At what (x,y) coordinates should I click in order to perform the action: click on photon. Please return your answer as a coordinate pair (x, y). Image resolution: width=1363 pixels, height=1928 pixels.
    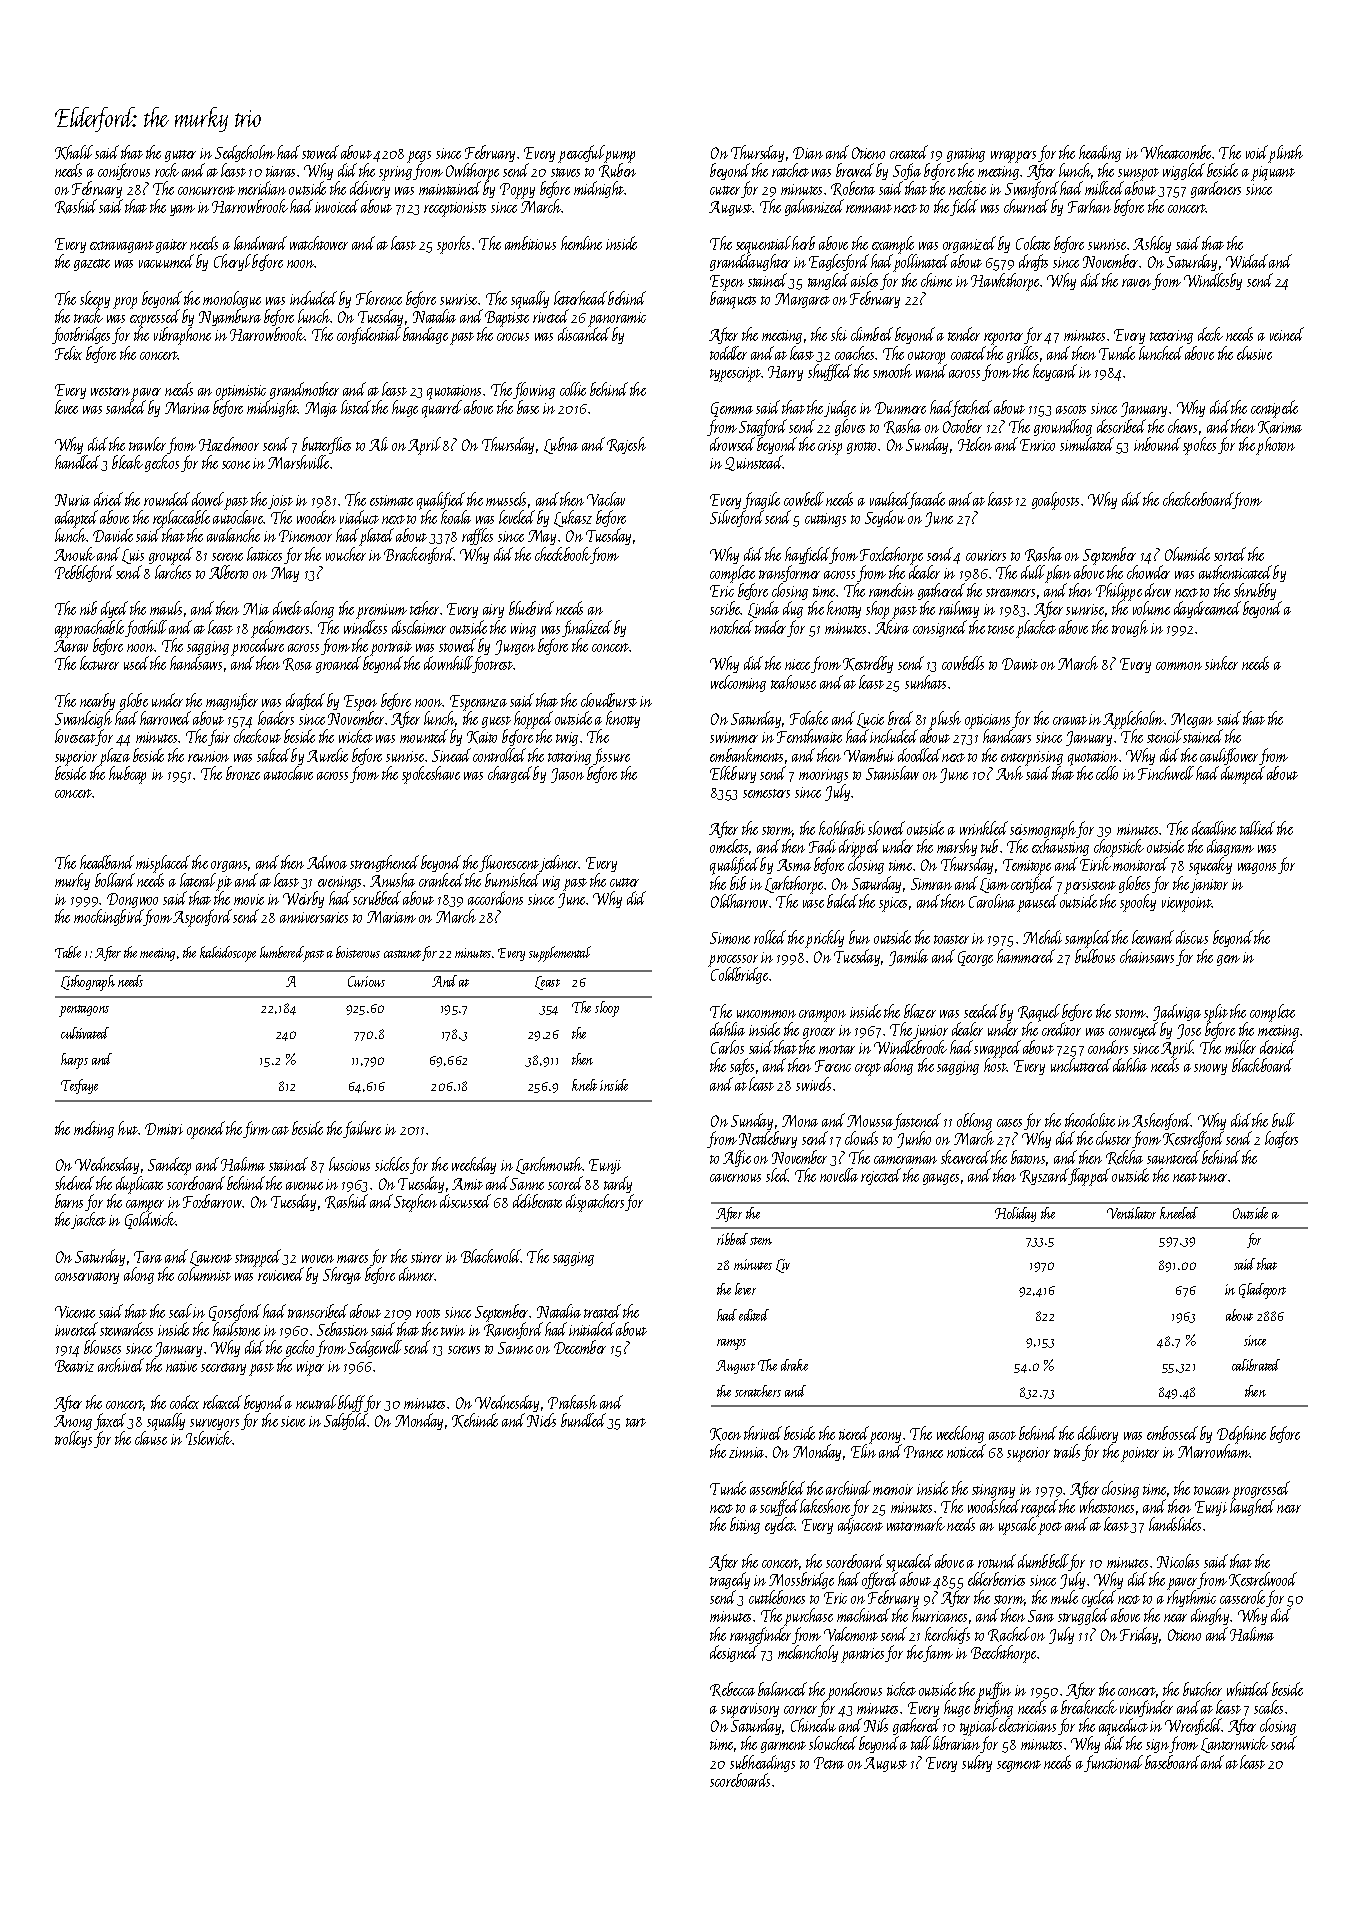
    Looking at the image, I should click on (1276, 446).
